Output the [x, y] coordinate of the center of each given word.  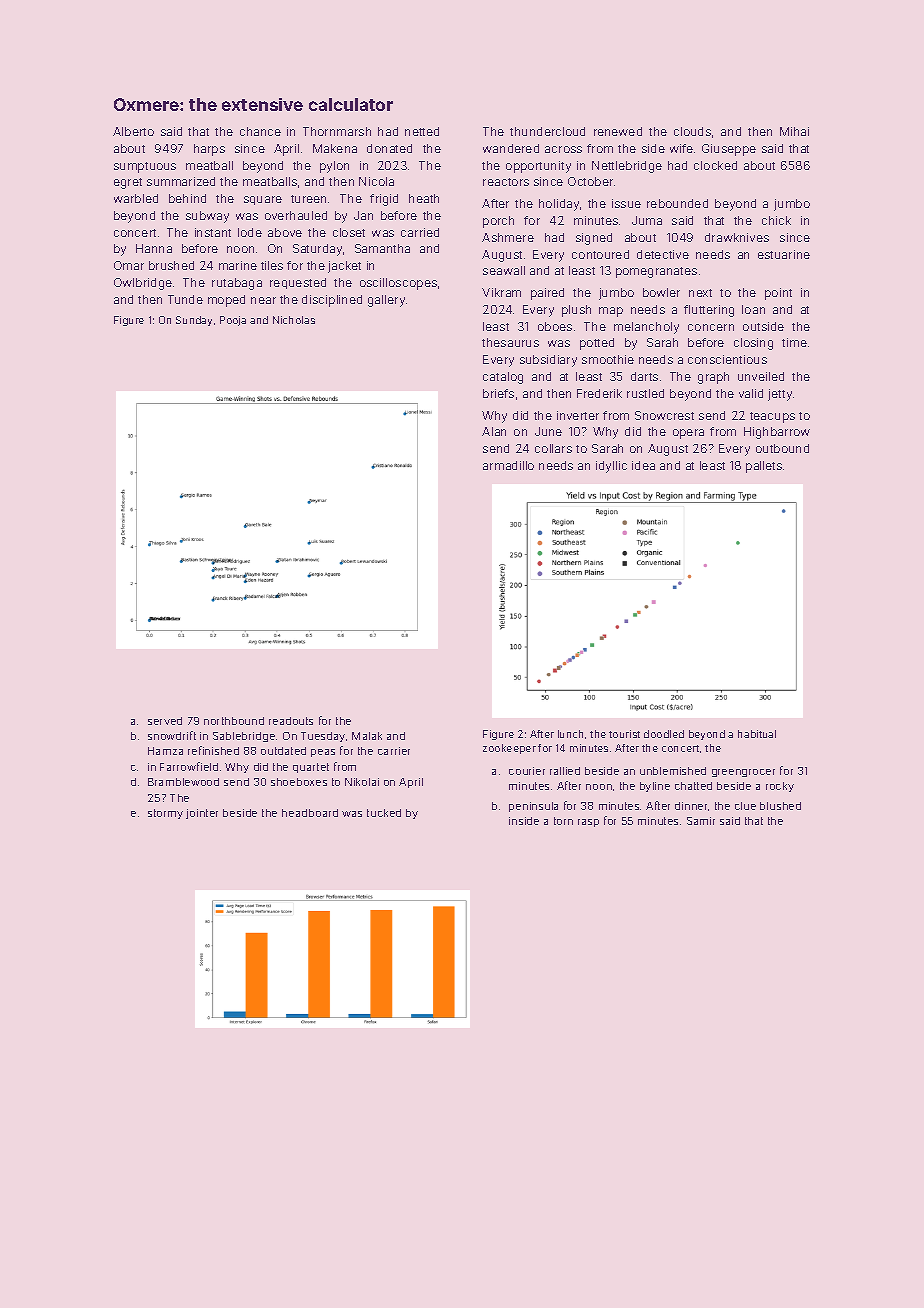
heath [424, 198]
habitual [757, 734]
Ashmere [508, 237]
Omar [129, 265]
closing [753, 344]
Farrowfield [189, 766]
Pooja [233, 321]
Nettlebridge [627, 167]
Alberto [133, 131]
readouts [291, 721]
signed [594, 239]
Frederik [599, 393]
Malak [367, 736]
